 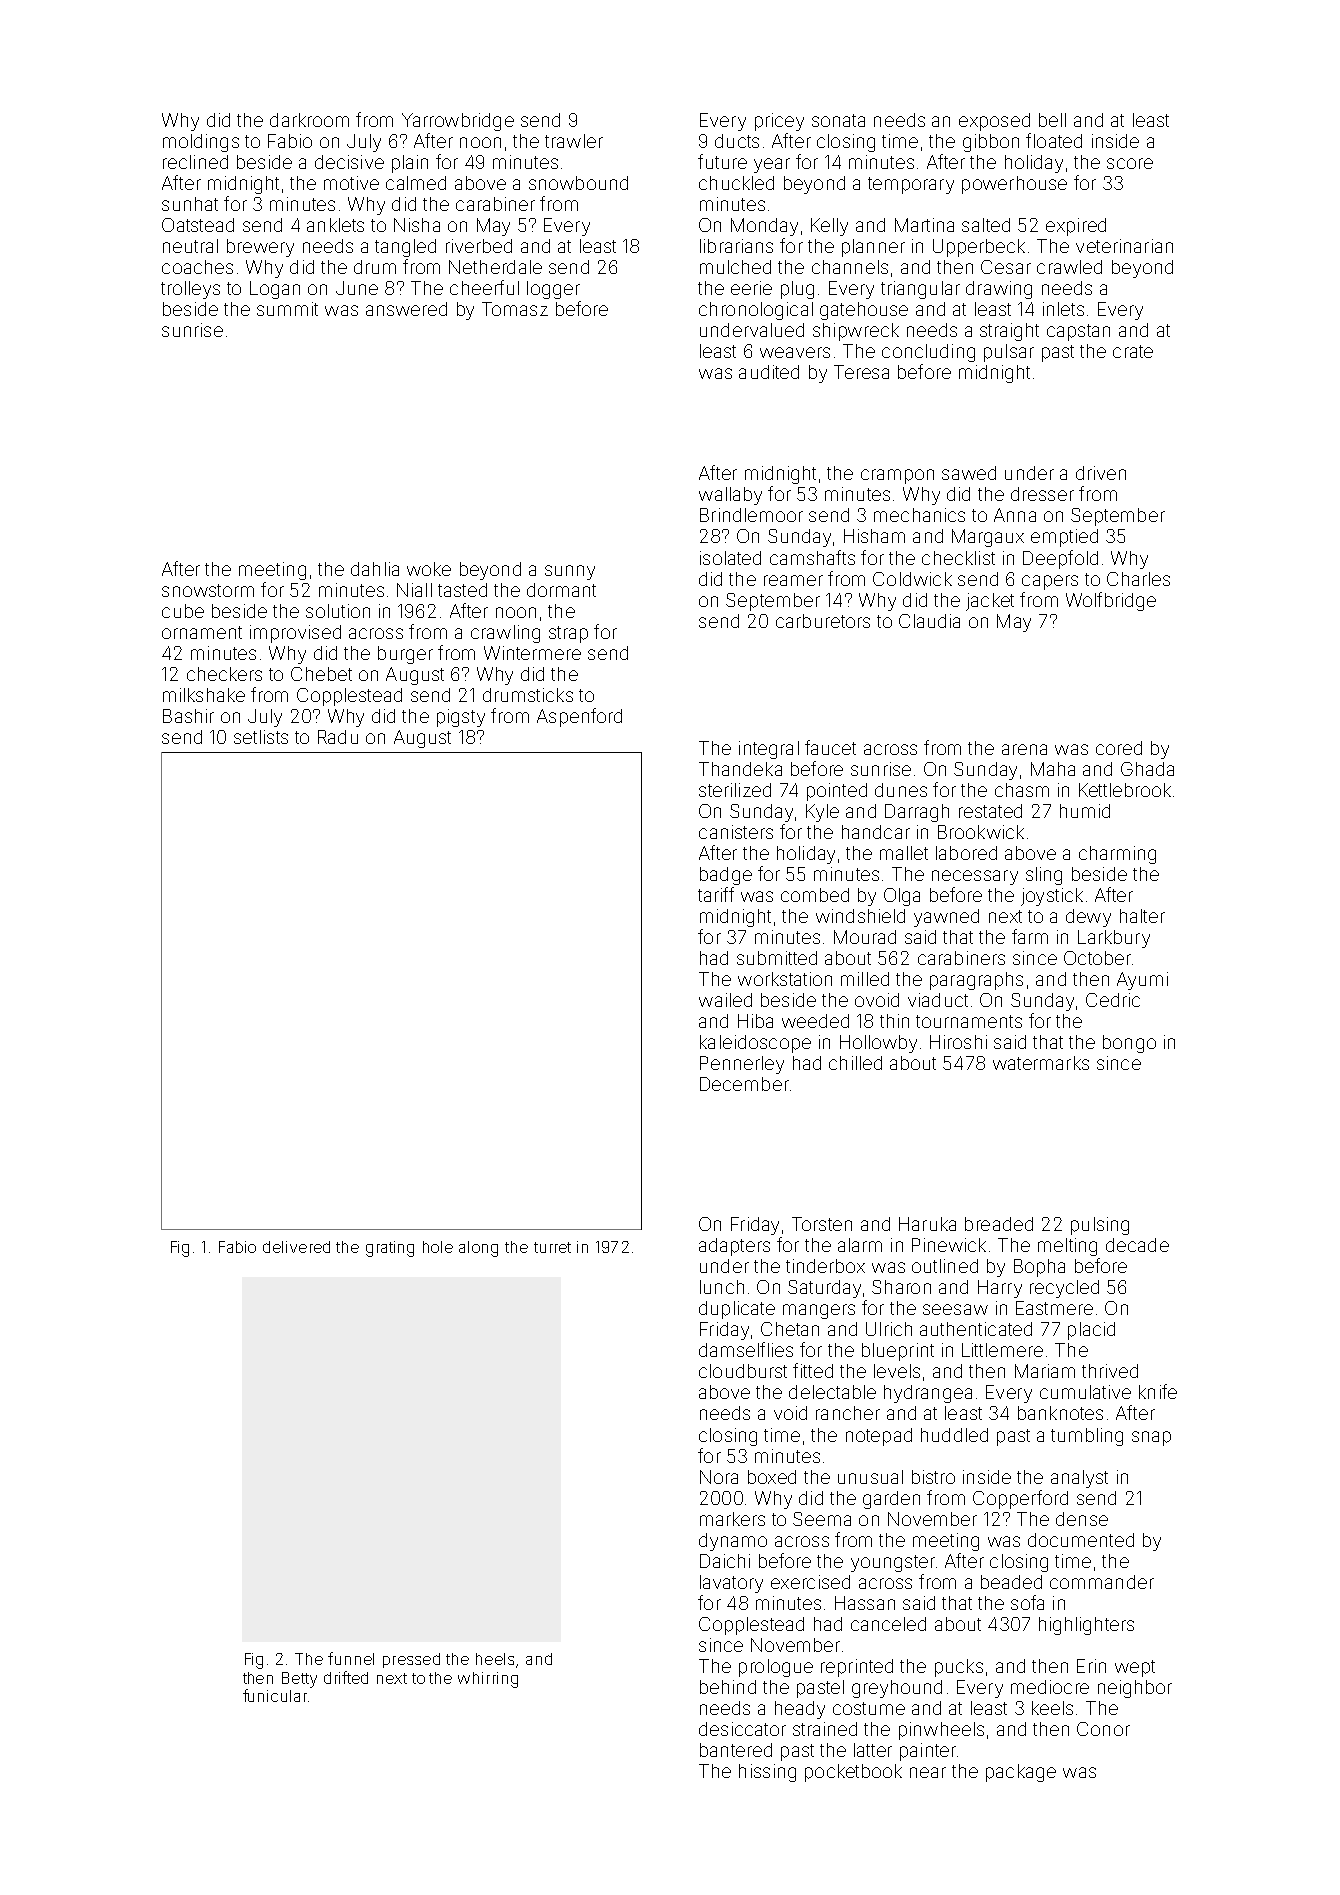 What do you see at coordinates (1135, 1668) in the page?
I see `wept` at bounding box center [1135, 1668].
